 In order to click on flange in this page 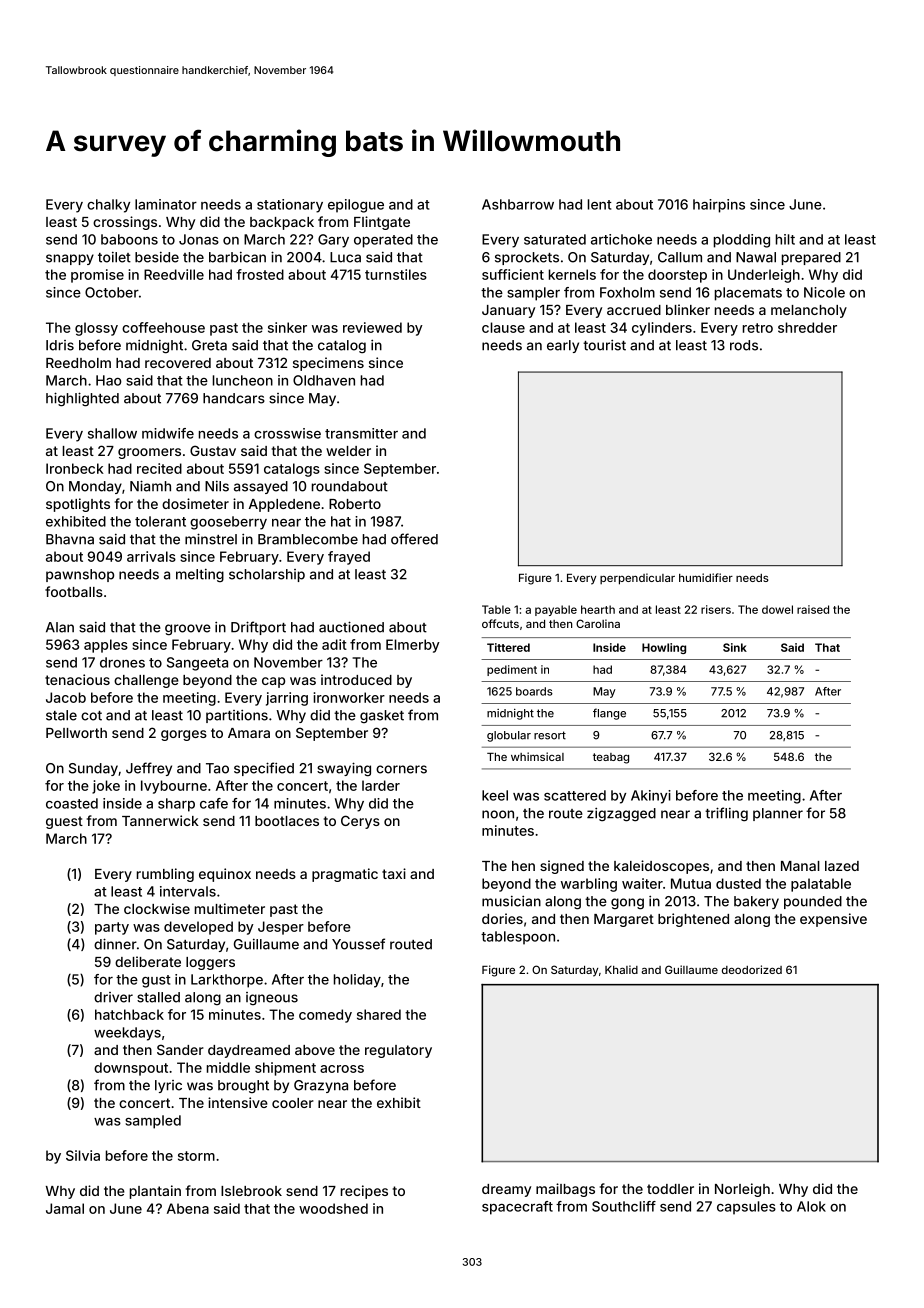, I will do `click(609, 714)`.
